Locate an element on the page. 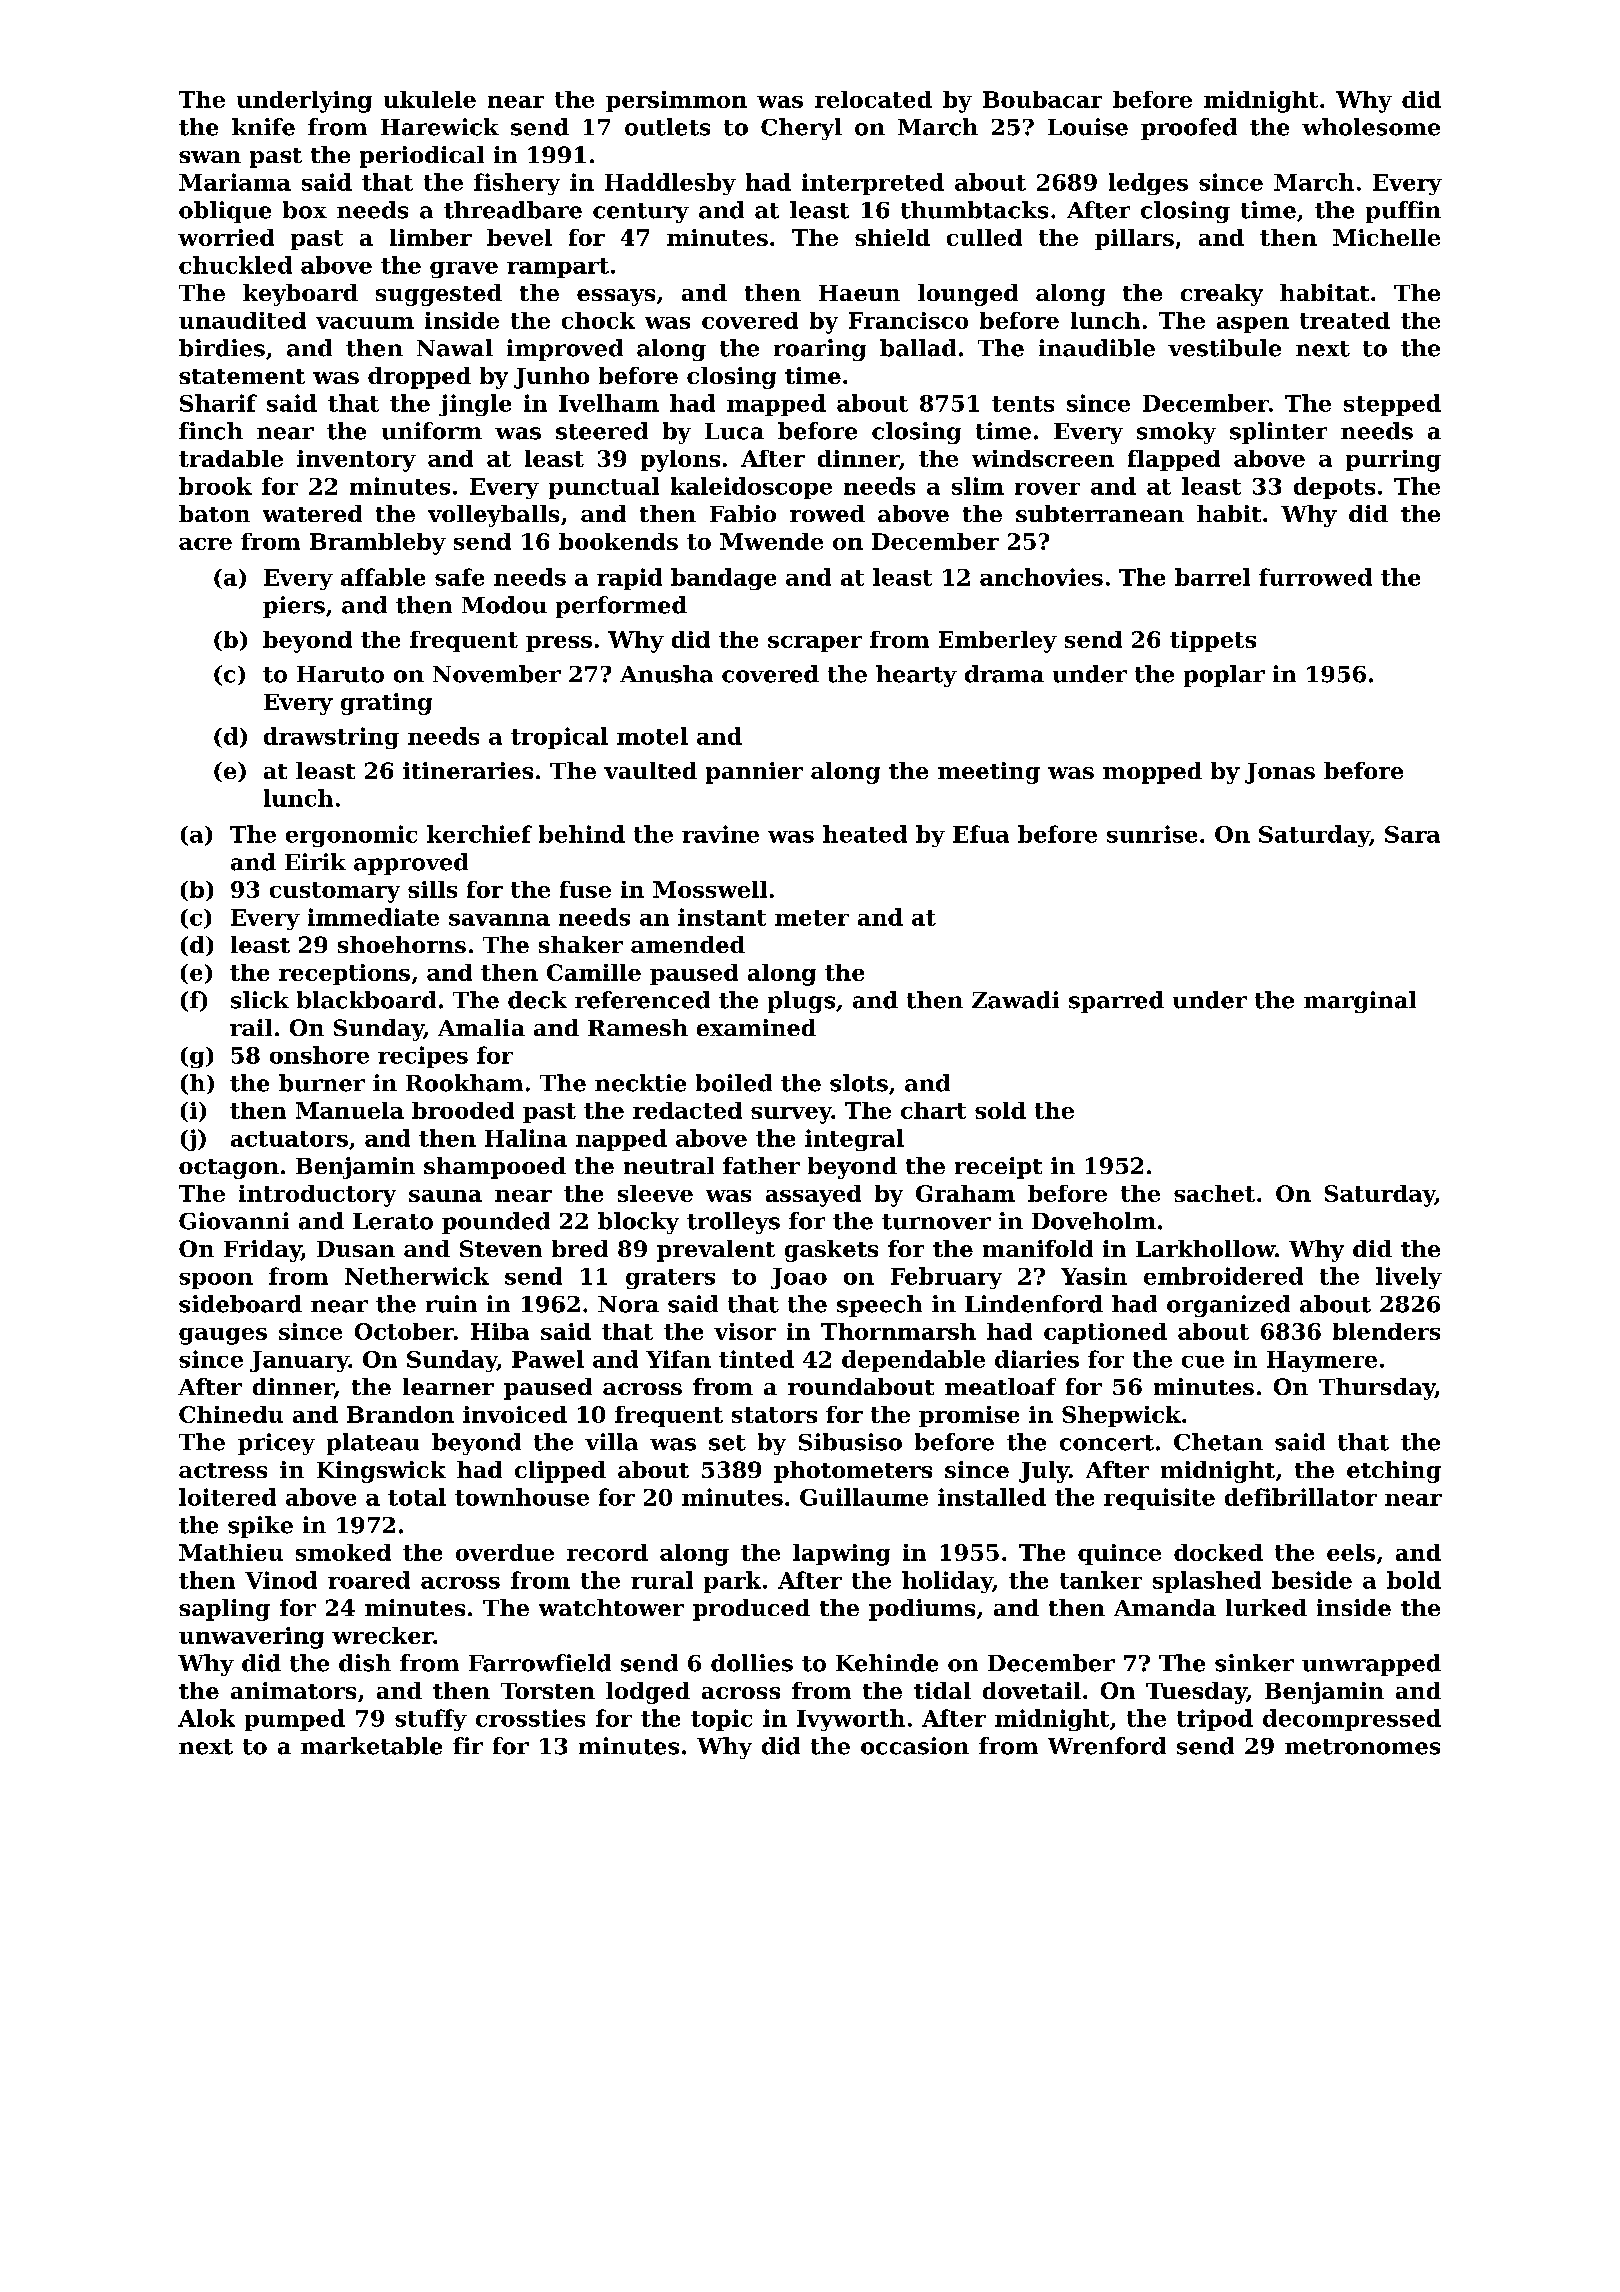 This page has height=2292, width=1620. roaring is located at coordinates (820, 350).
